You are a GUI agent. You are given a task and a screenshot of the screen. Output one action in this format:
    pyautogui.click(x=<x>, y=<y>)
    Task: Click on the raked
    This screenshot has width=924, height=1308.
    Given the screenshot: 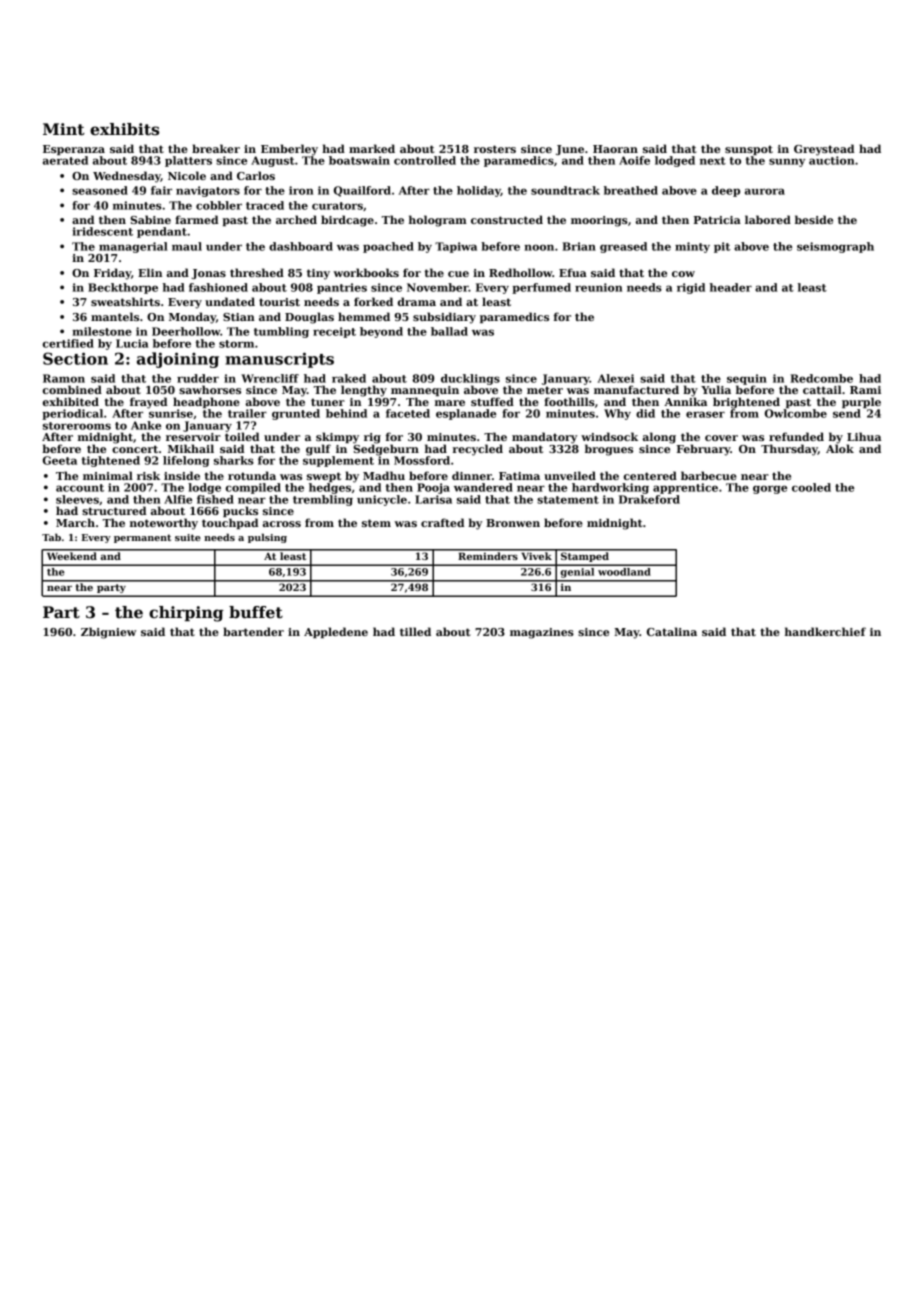 What is the action you would take?
    pyautogui.click(x=349, y=378)
